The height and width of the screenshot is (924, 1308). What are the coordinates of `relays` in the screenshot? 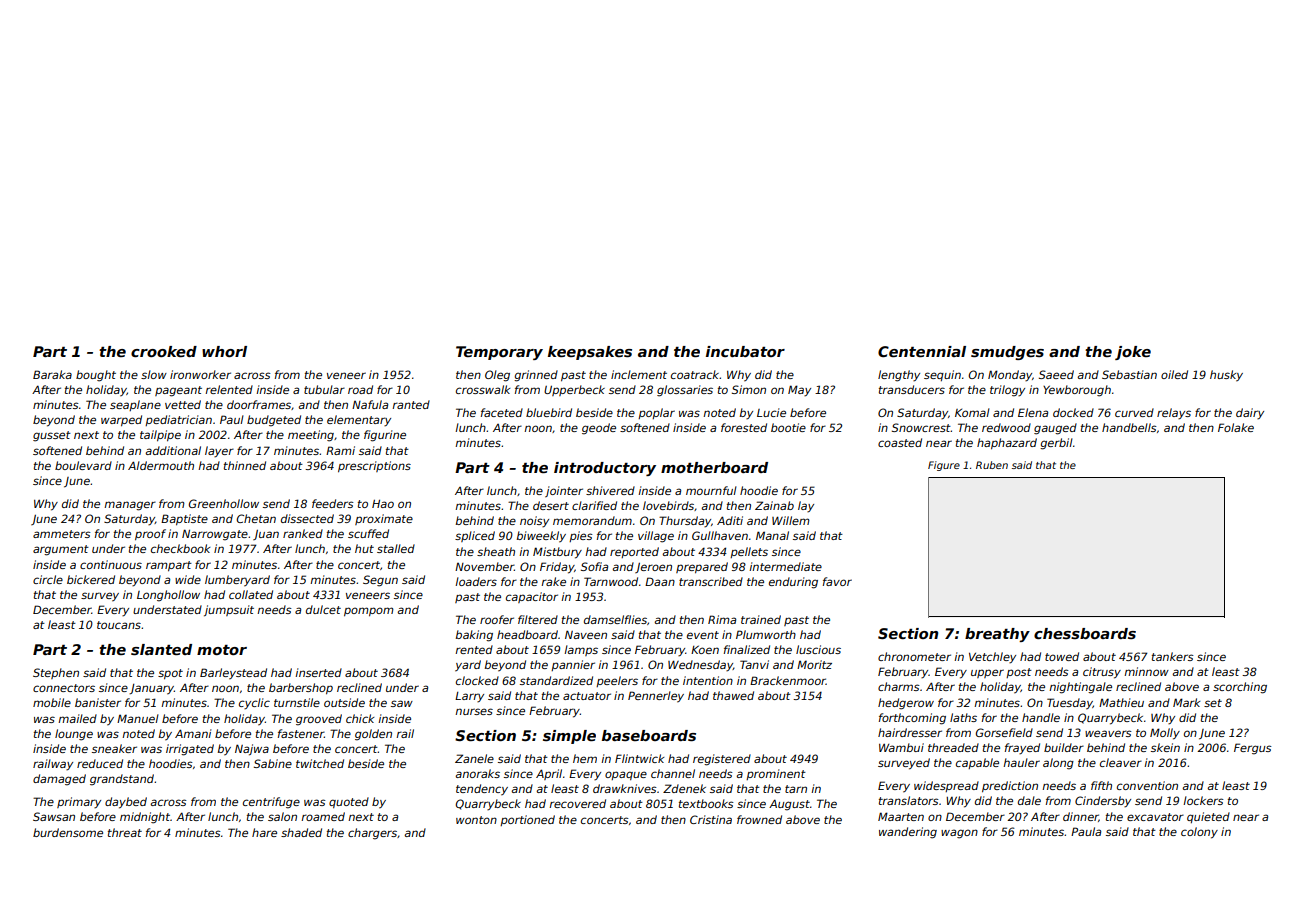 It's located at (1174, 414).
